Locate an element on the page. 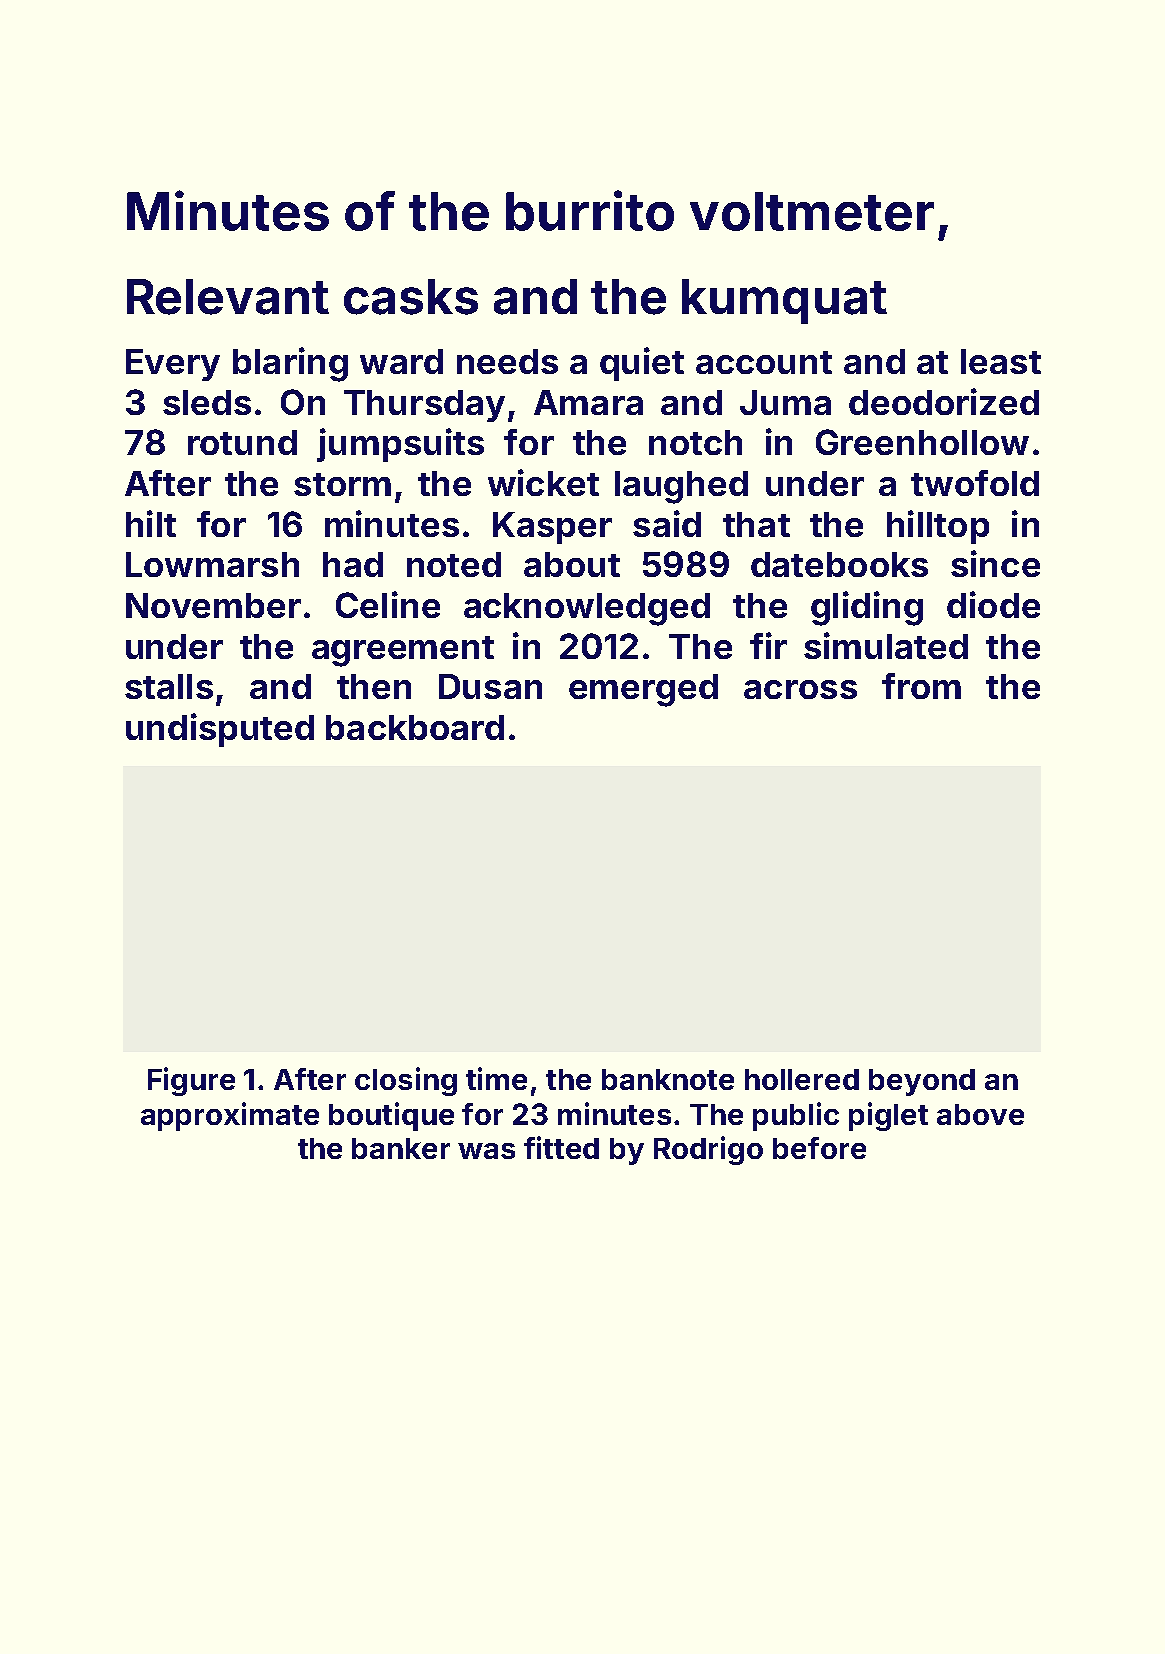 The width and height of the image is (1165, 1654). Kasper is located at coordinates (552, 528).
